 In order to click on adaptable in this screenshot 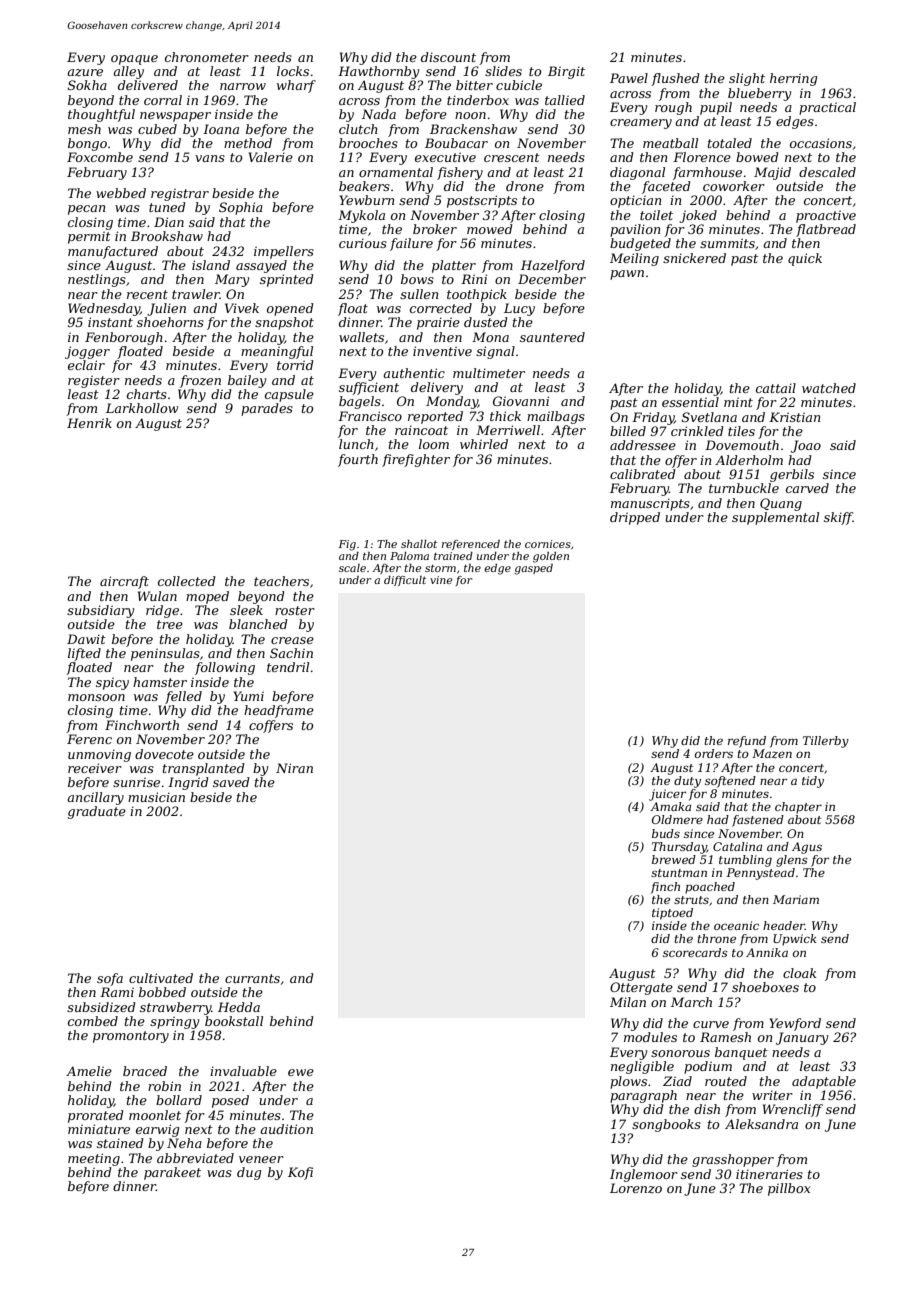, I will do `click(824, 1082)`.
